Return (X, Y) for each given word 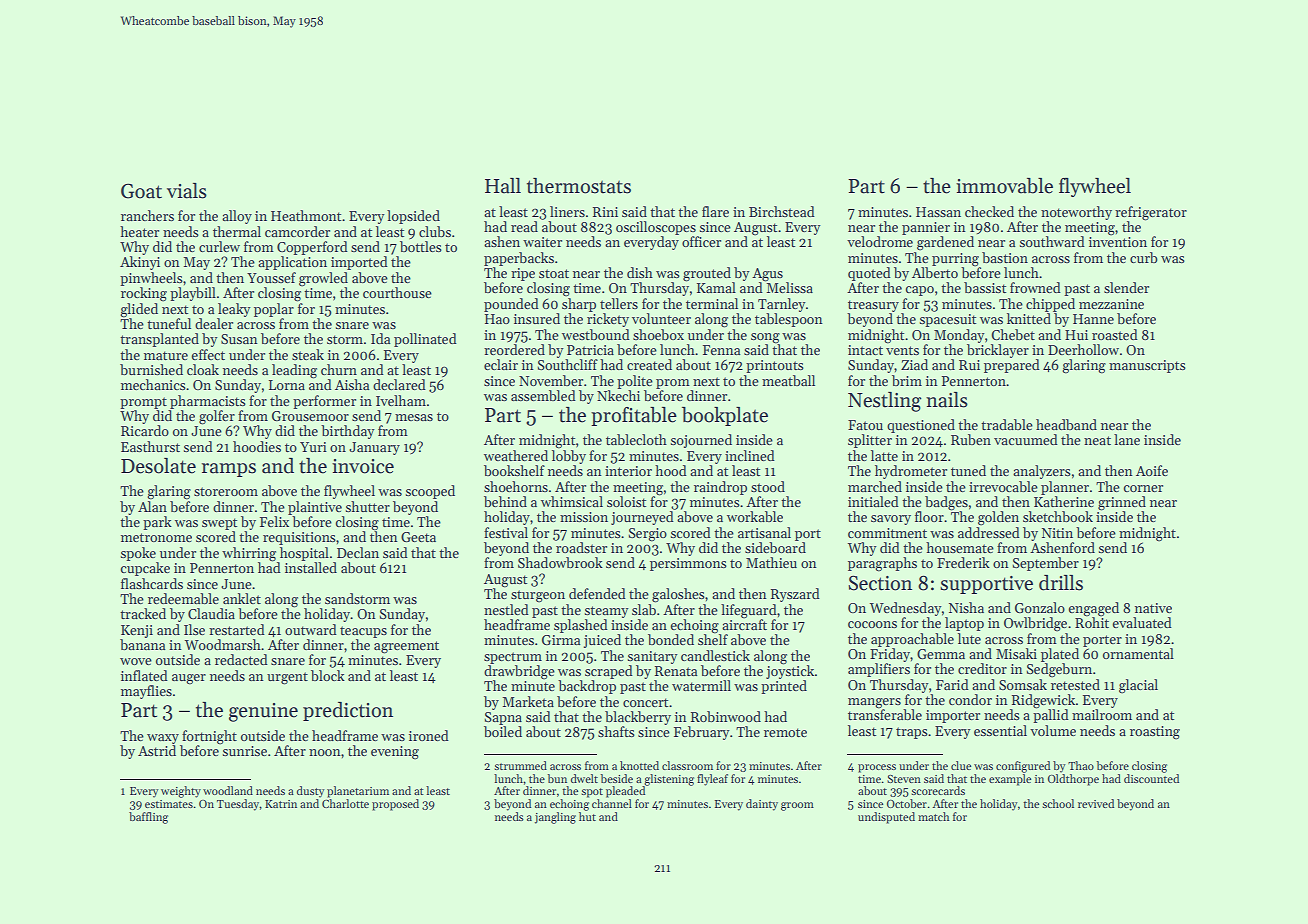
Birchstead (782, 211)
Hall (503, 186)
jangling (555, 818)
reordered (514, 349)
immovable (1004, 186)
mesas (414, 417)
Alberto (935, 272)
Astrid (157, 750)
